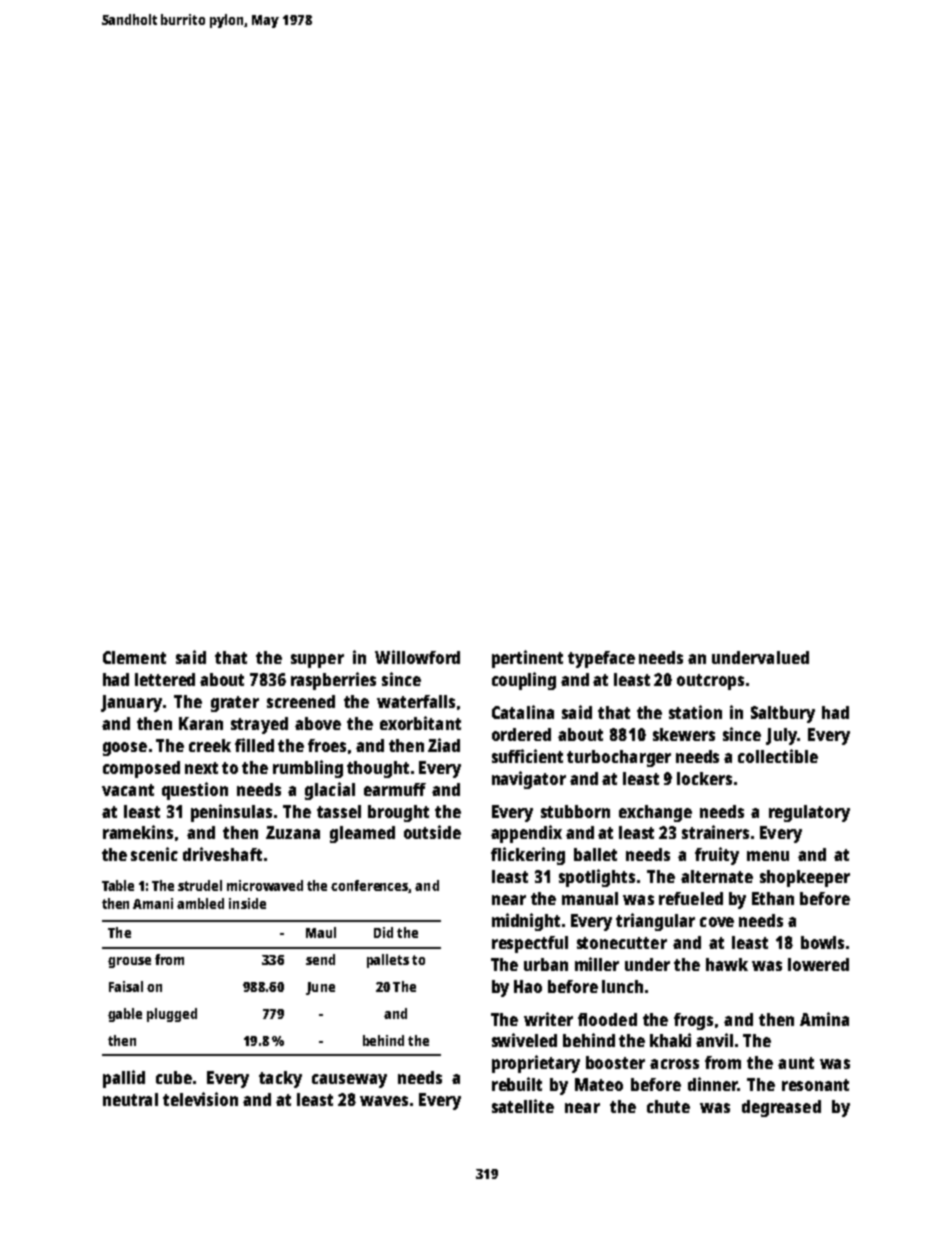 This document has height=1233, width=952. Describe the element at coordinates (717, 922) in the document. I see `cove` at that location.
